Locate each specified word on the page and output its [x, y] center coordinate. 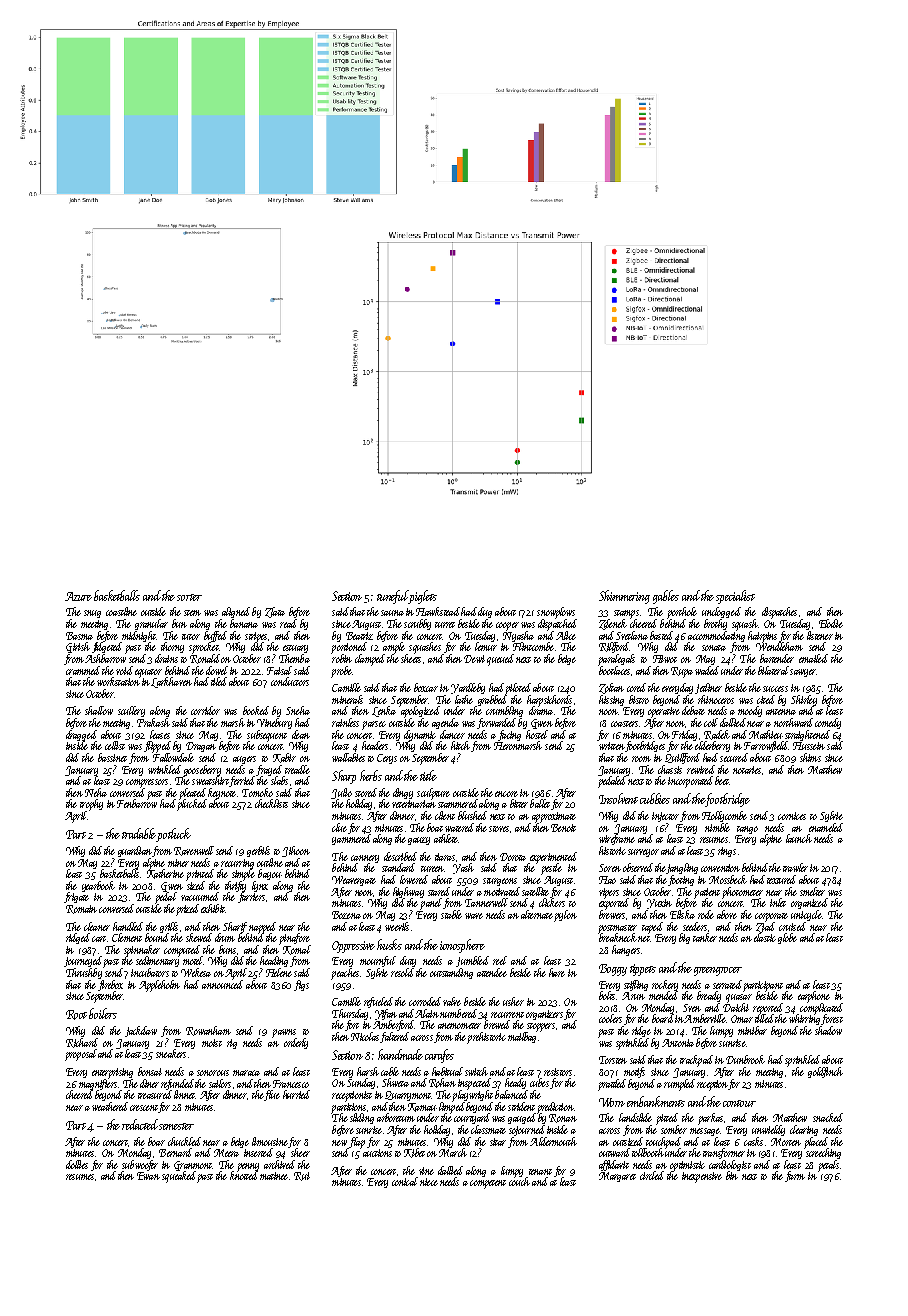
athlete [446, 838]
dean [301, 734]
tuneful [393, 597]
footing [681, 880]
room [641, 759]
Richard [82, 1043]
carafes [439, 1056]
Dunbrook [745, 1059]
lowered [414, 879]
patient [707, 893]
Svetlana [632, 635]
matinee [274, 1176]
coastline [121, 611]
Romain [81, 909]
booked [256, 710]
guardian [135, 851]
